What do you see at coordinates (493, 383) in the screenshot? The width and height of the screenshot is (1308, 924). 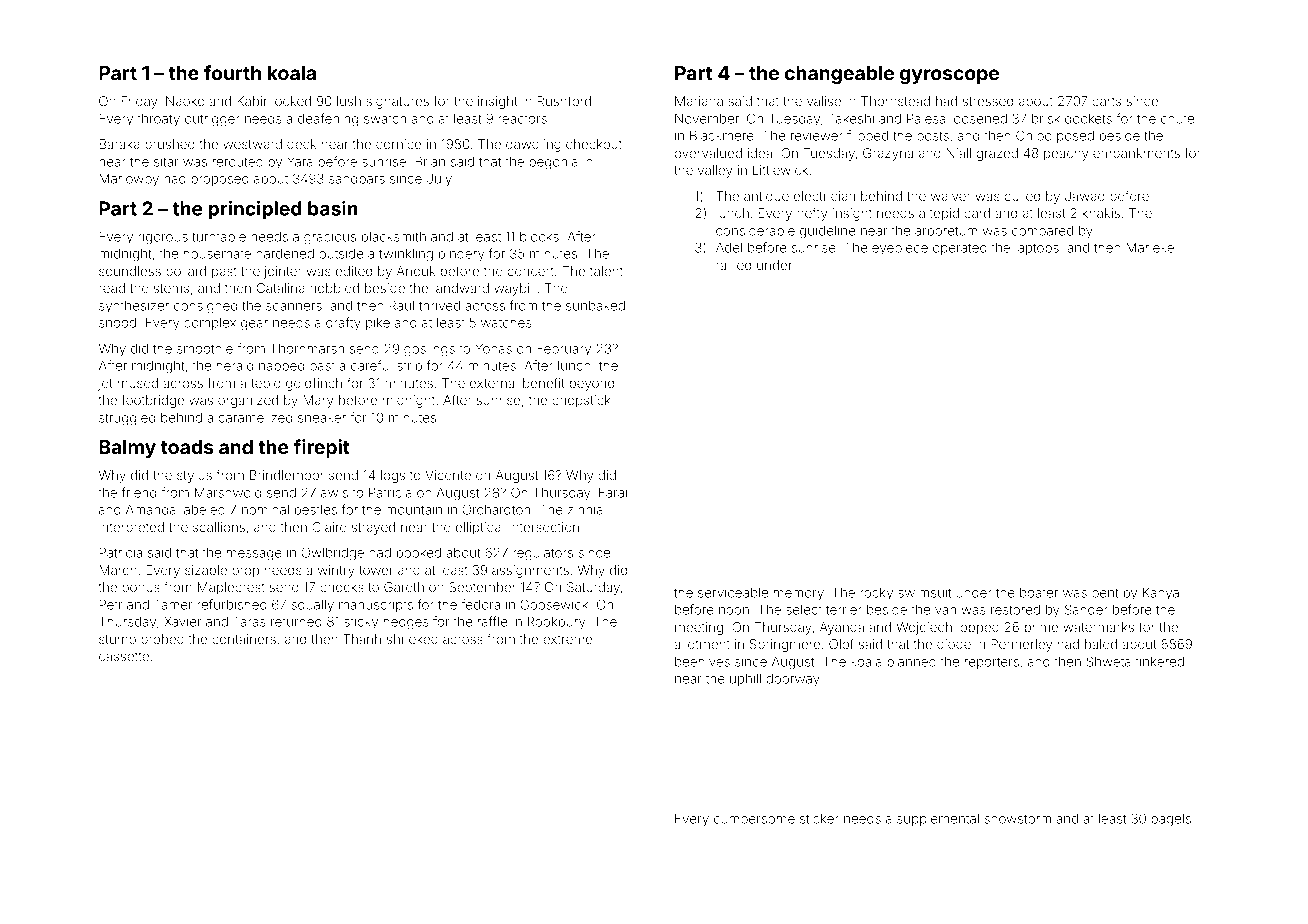 I see `external` at bounding box center [493, 383].
